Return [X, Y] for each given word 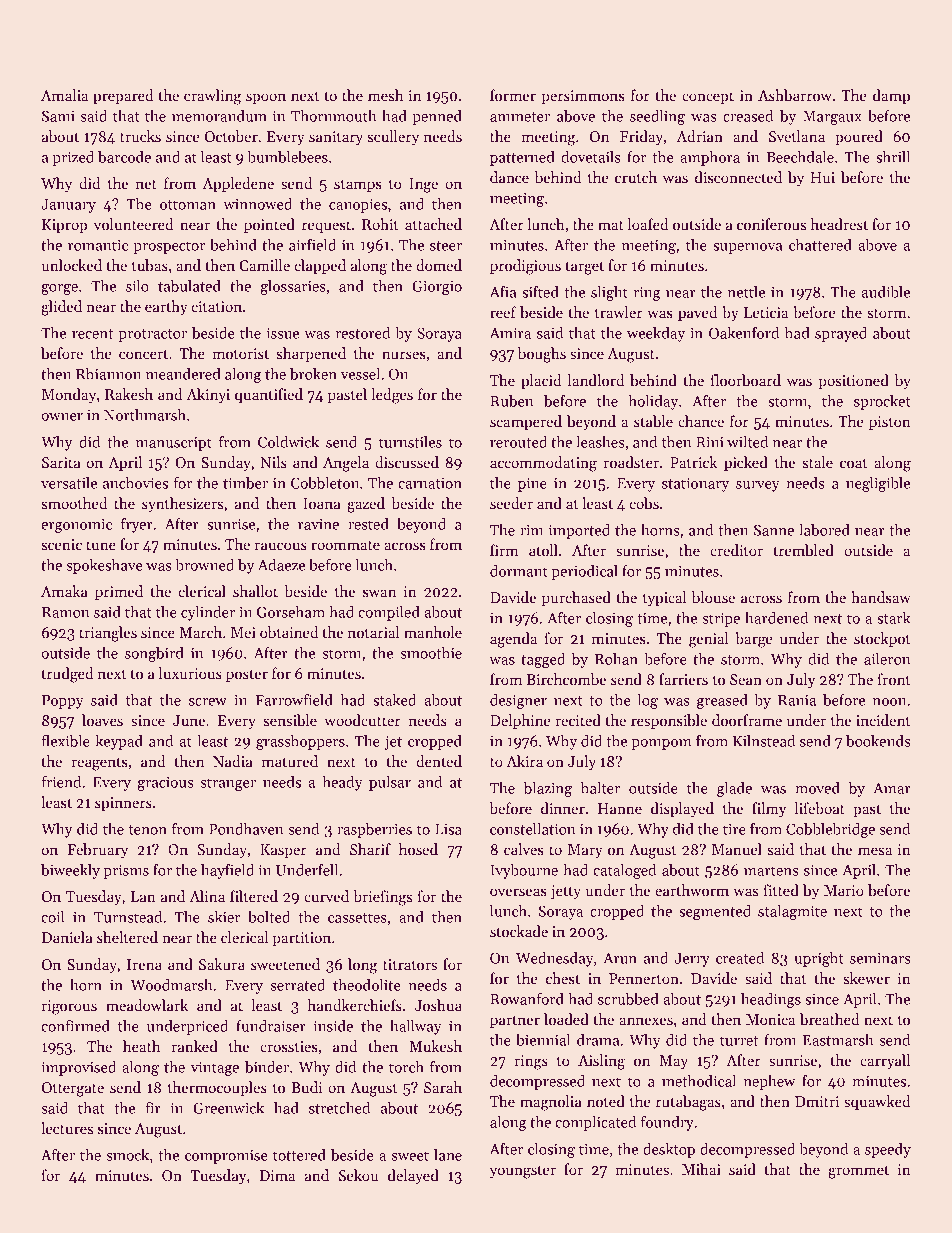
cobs [644, 503]
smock [127, 1155]
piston [890, 423]
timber [245, 483]
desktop [669, 1150]
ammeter [520, 117]
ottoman [188, 205]
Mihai [701, 1169]
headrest [839, 224]
